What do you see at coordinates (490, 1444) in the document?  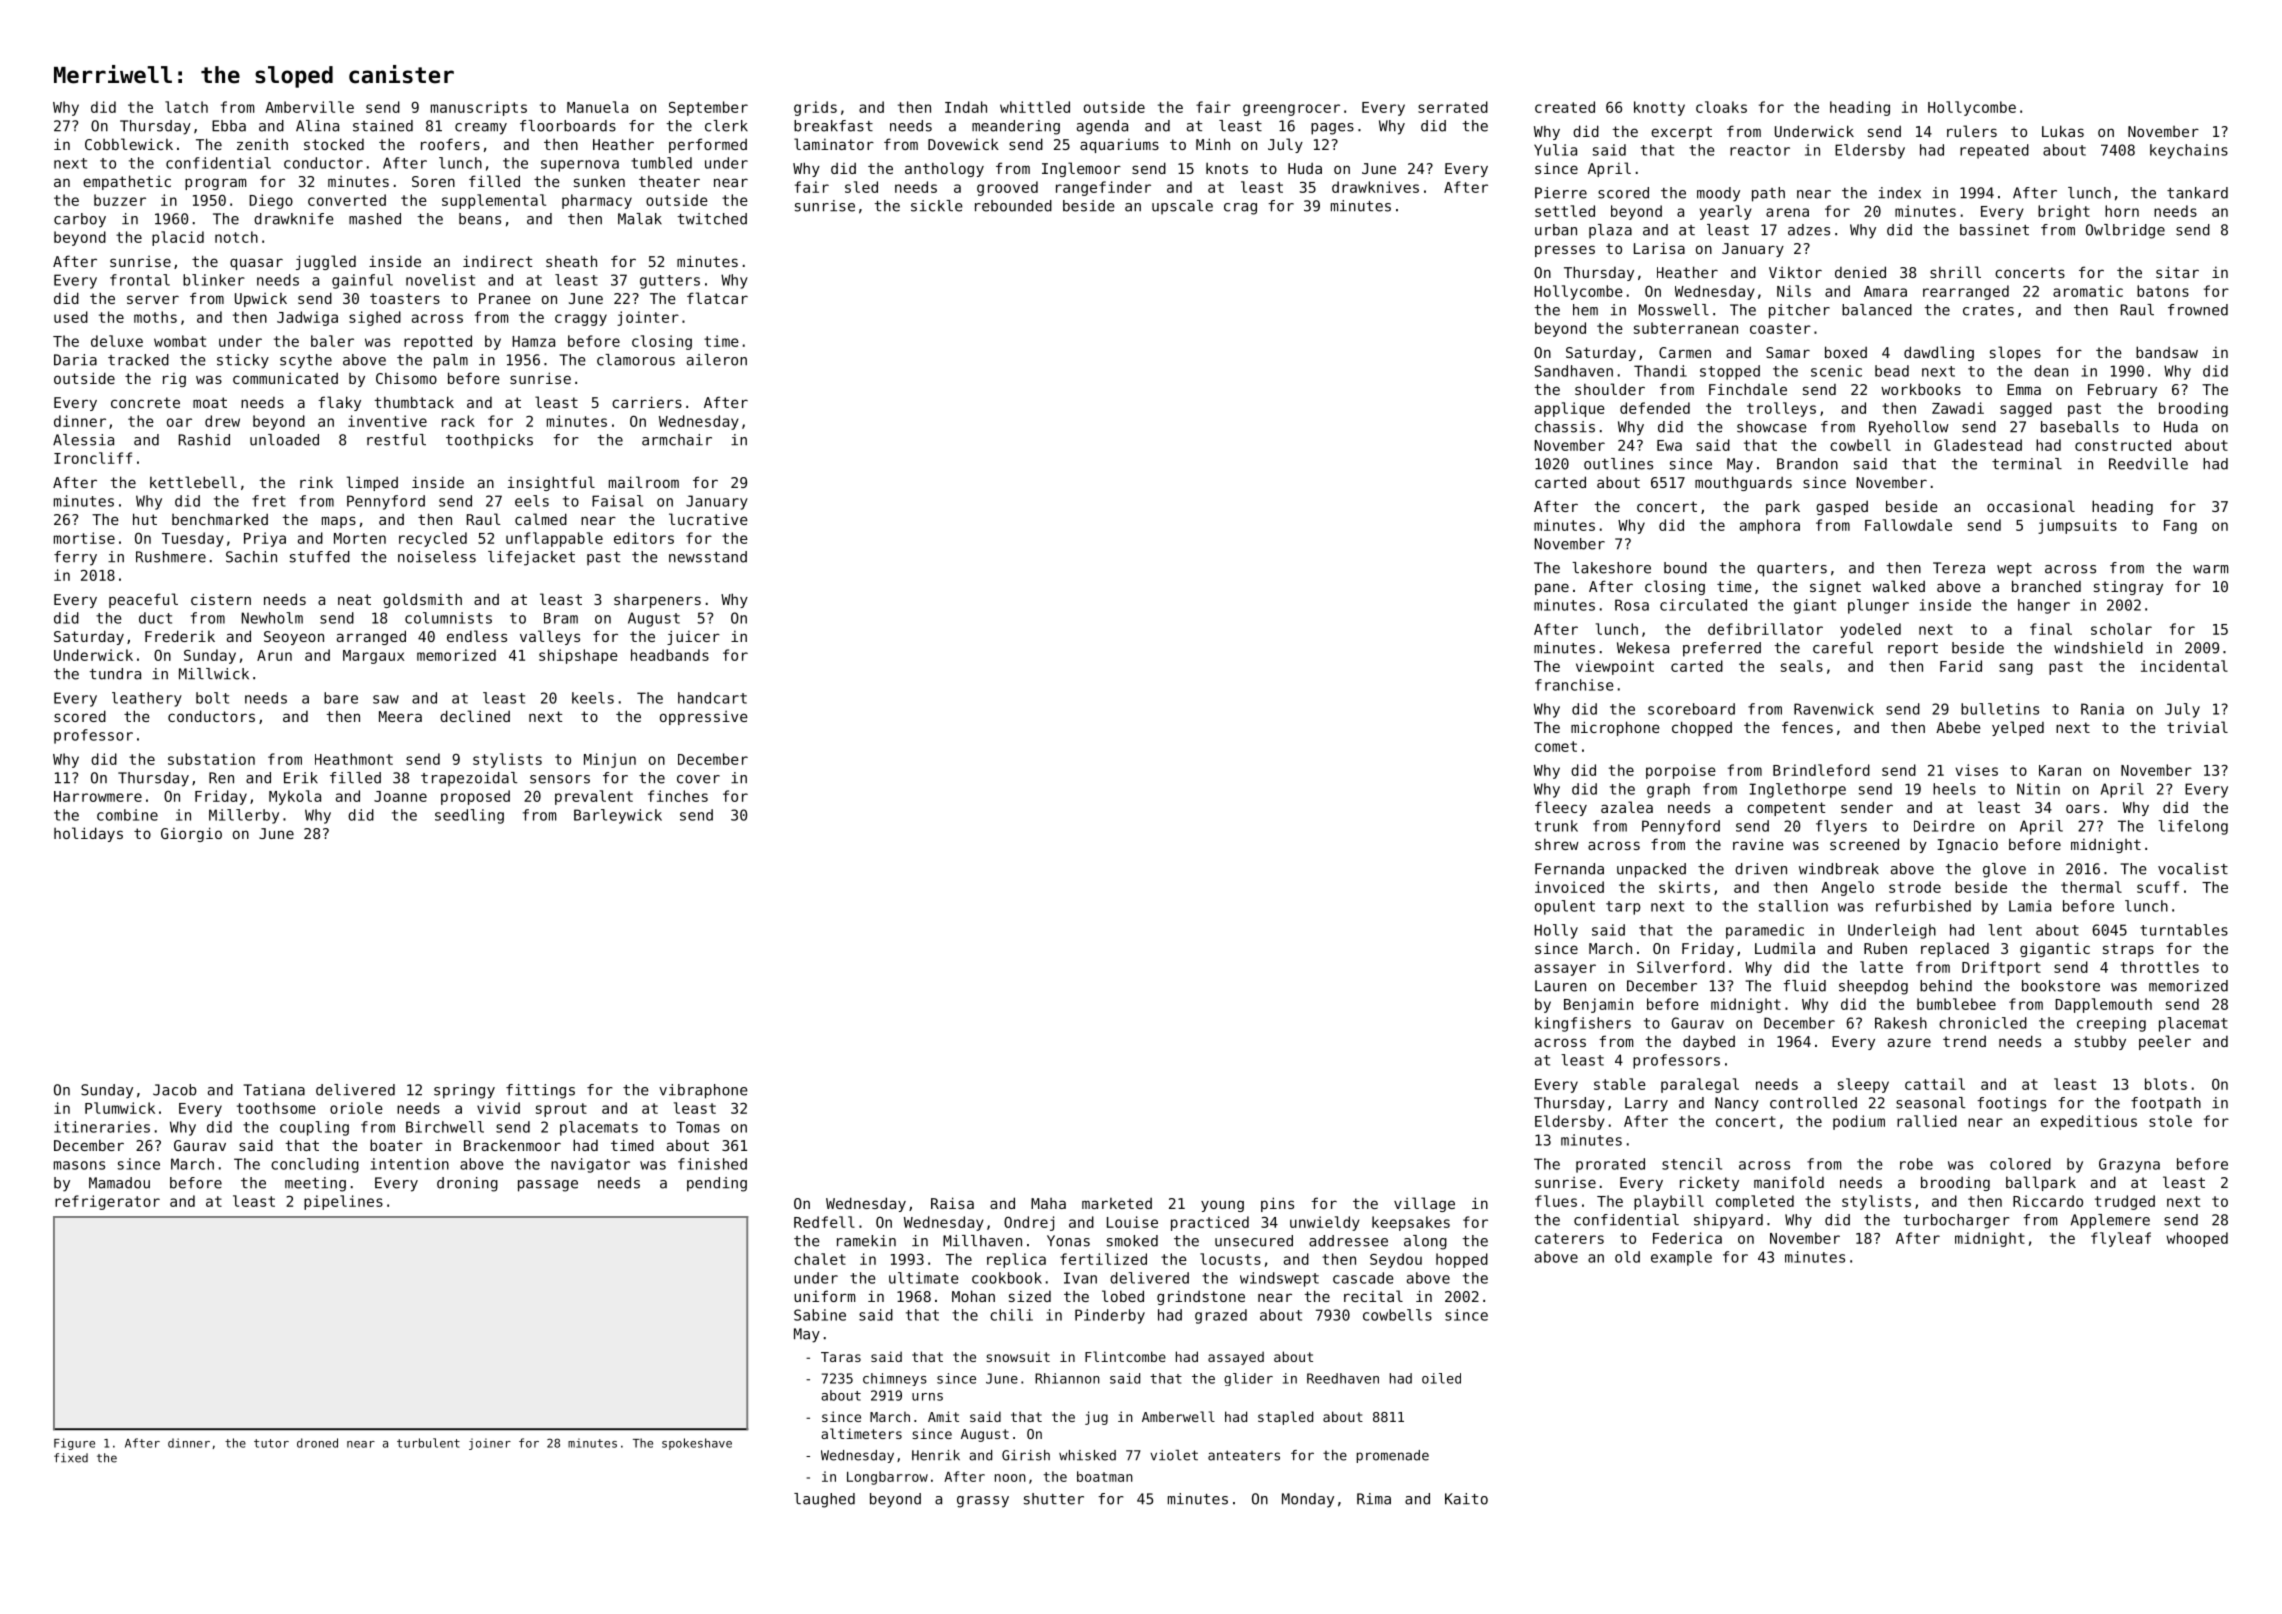 I see `joiner` at bounding box center [490, 1444].
